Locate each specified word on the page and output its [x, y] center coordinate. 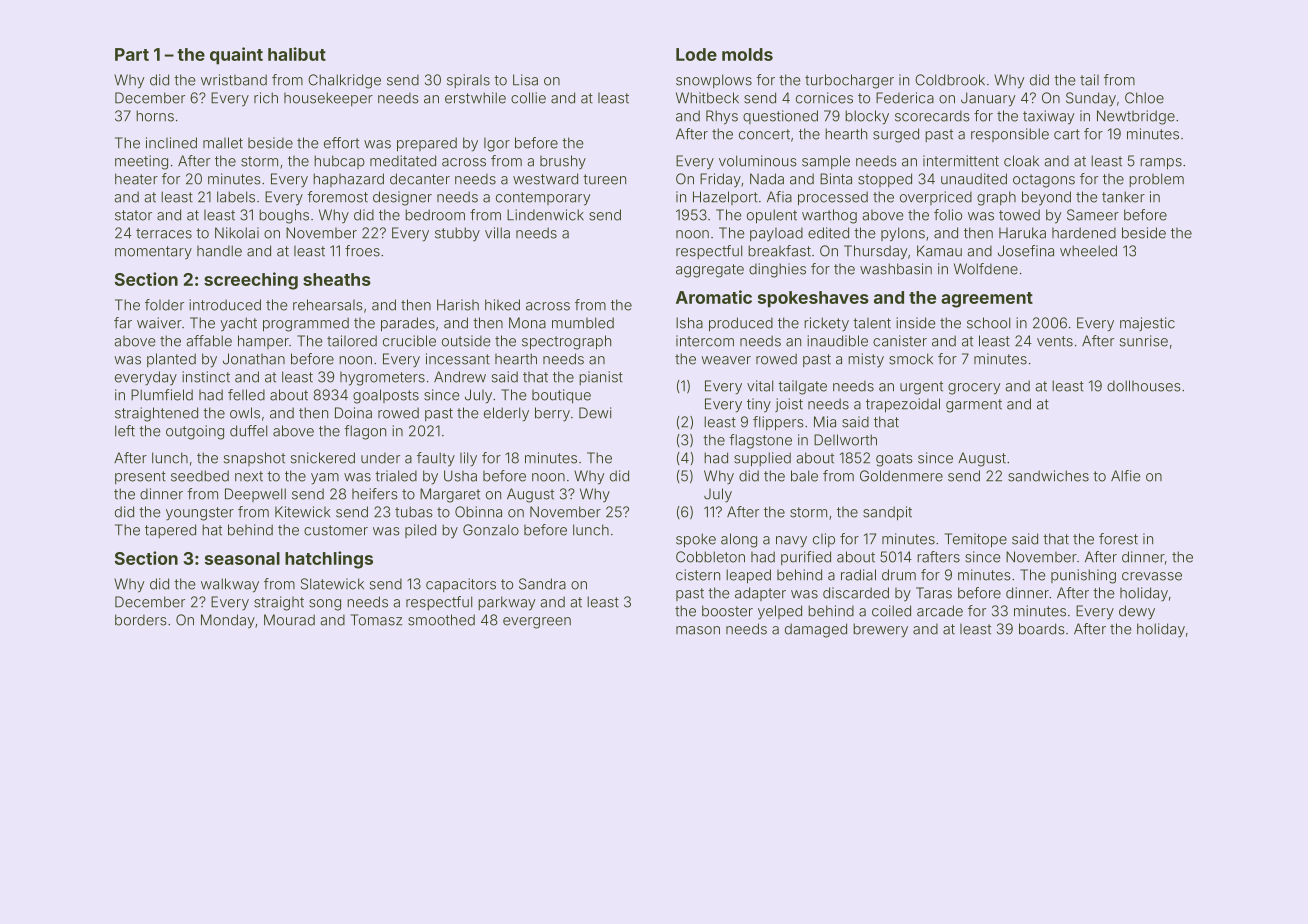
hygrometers [382, 379]
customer [336, 530]
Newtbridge [1136, 117]
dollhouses [1143, 386]
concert [764, 134]
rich [266, 98]
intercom [705, 341]
